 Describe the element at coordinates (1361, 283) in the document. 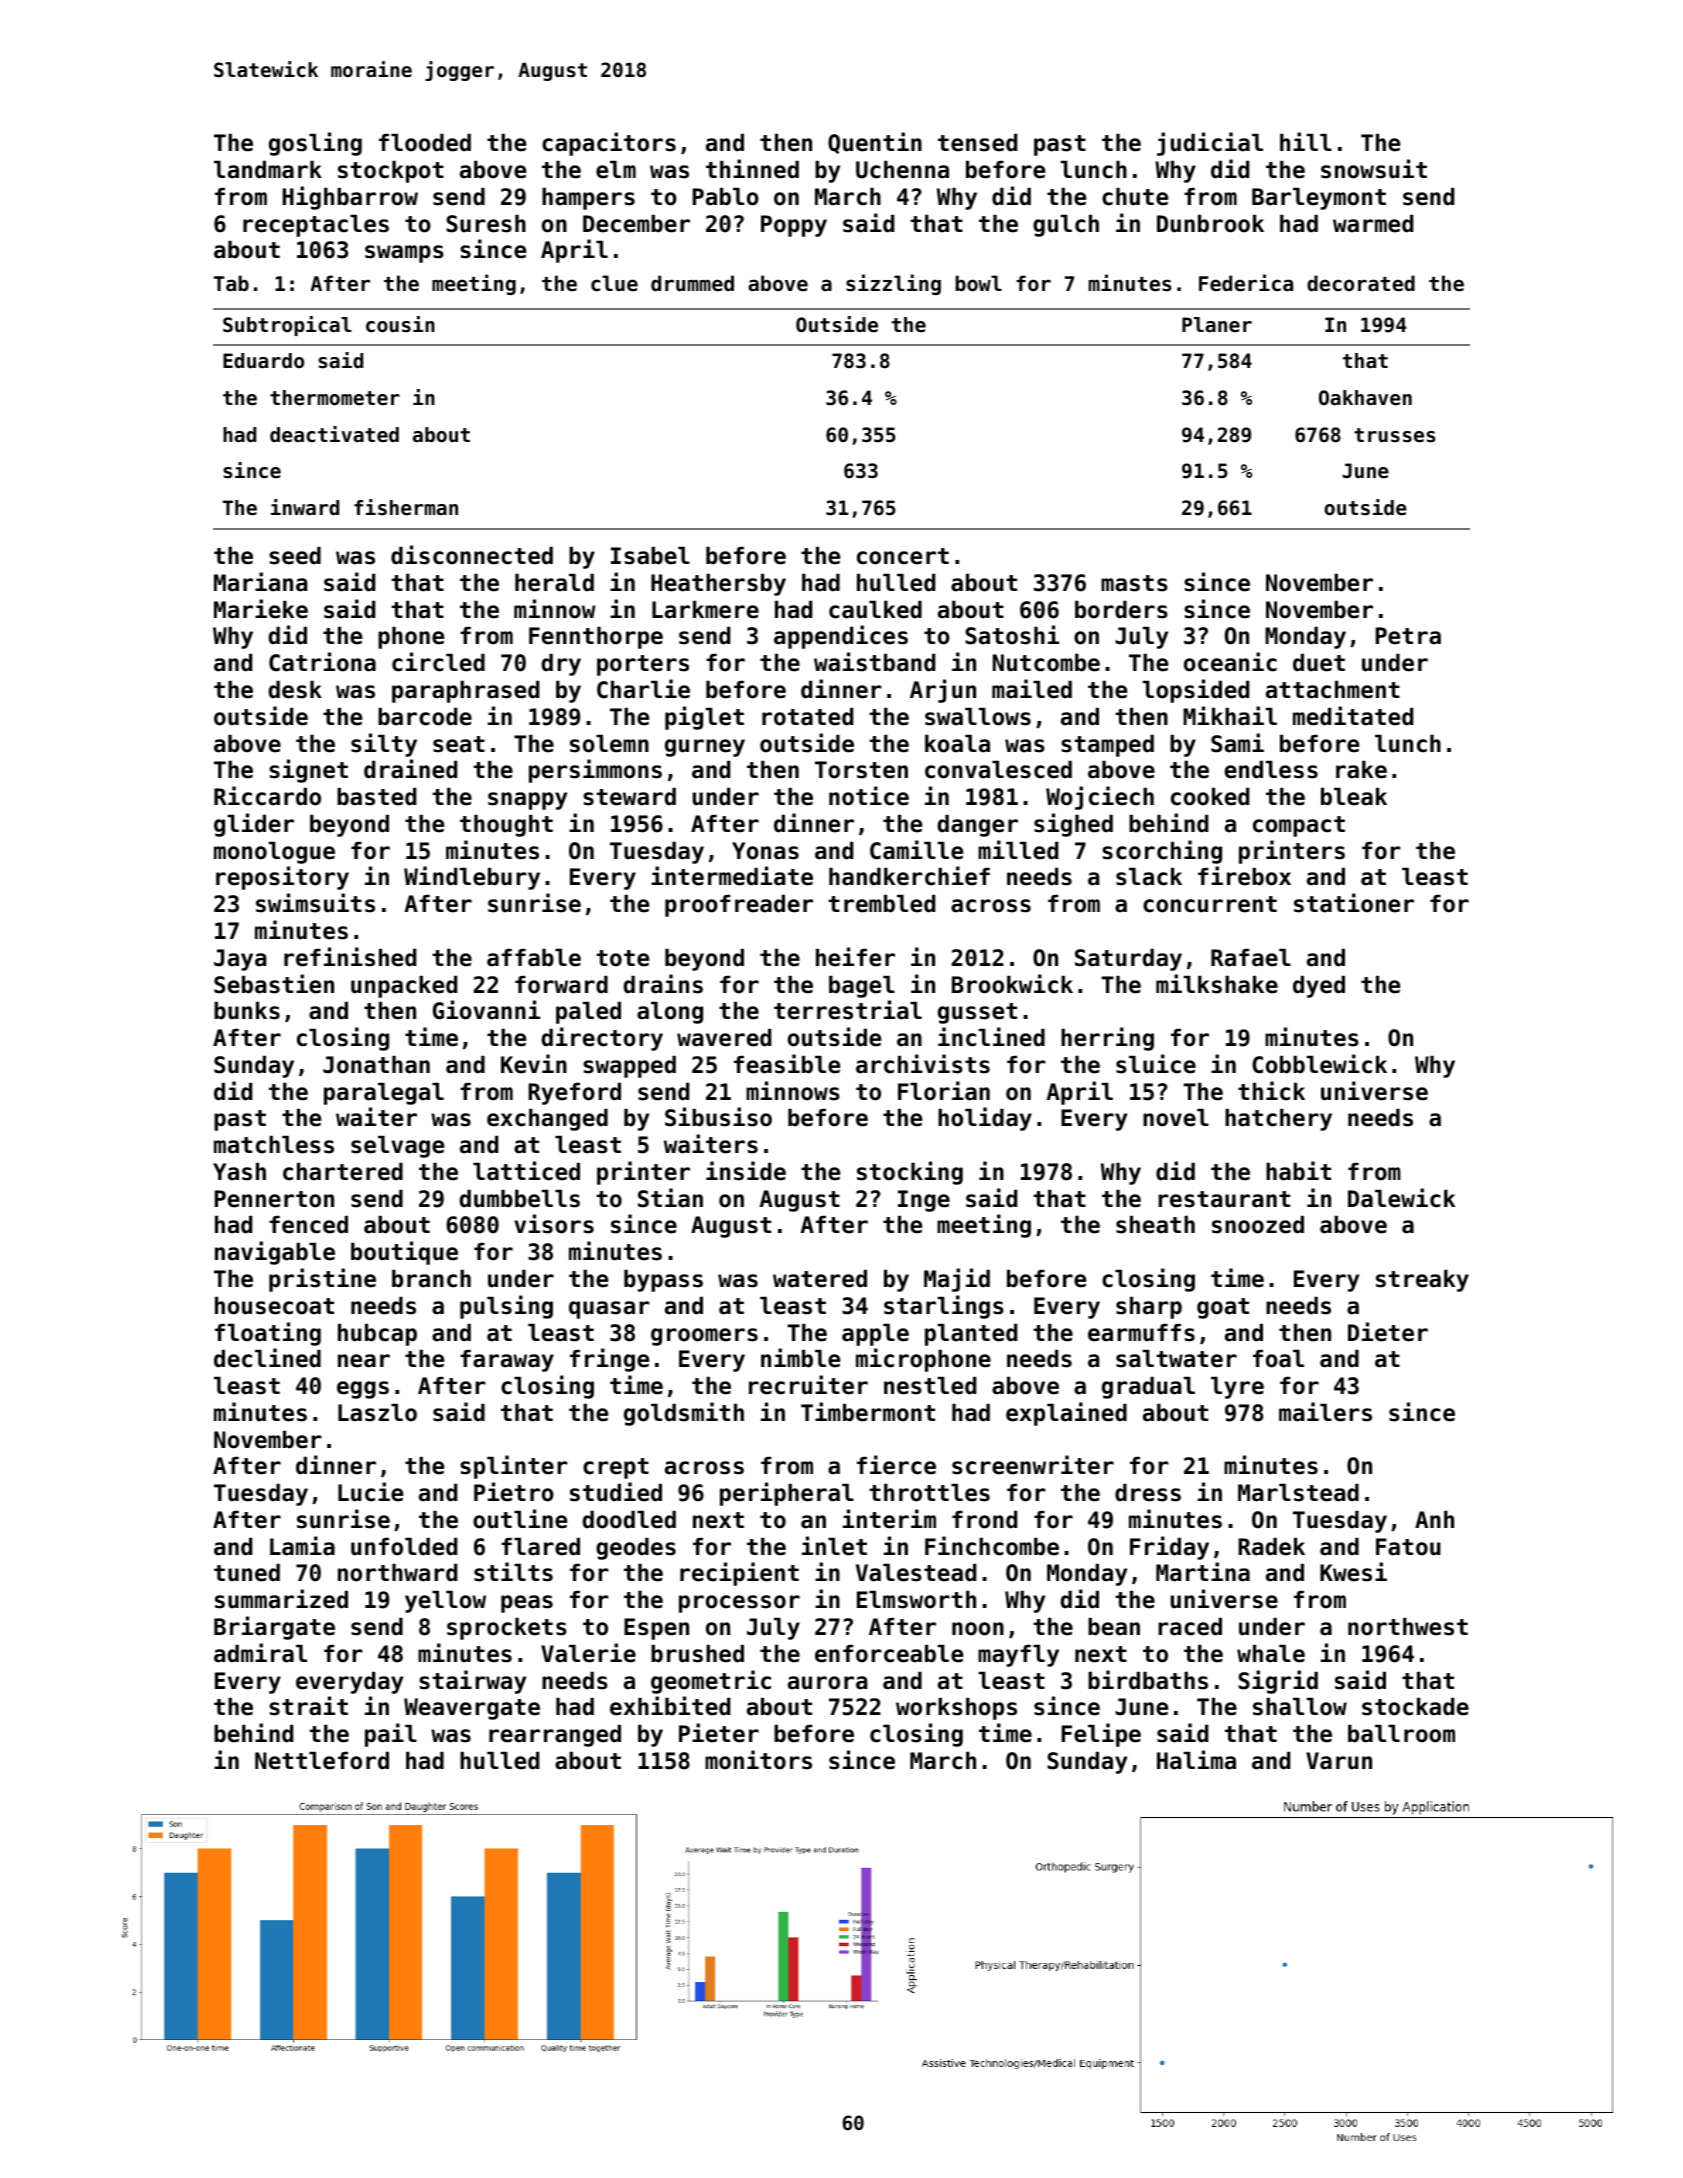

I see `decorated` at that location.
